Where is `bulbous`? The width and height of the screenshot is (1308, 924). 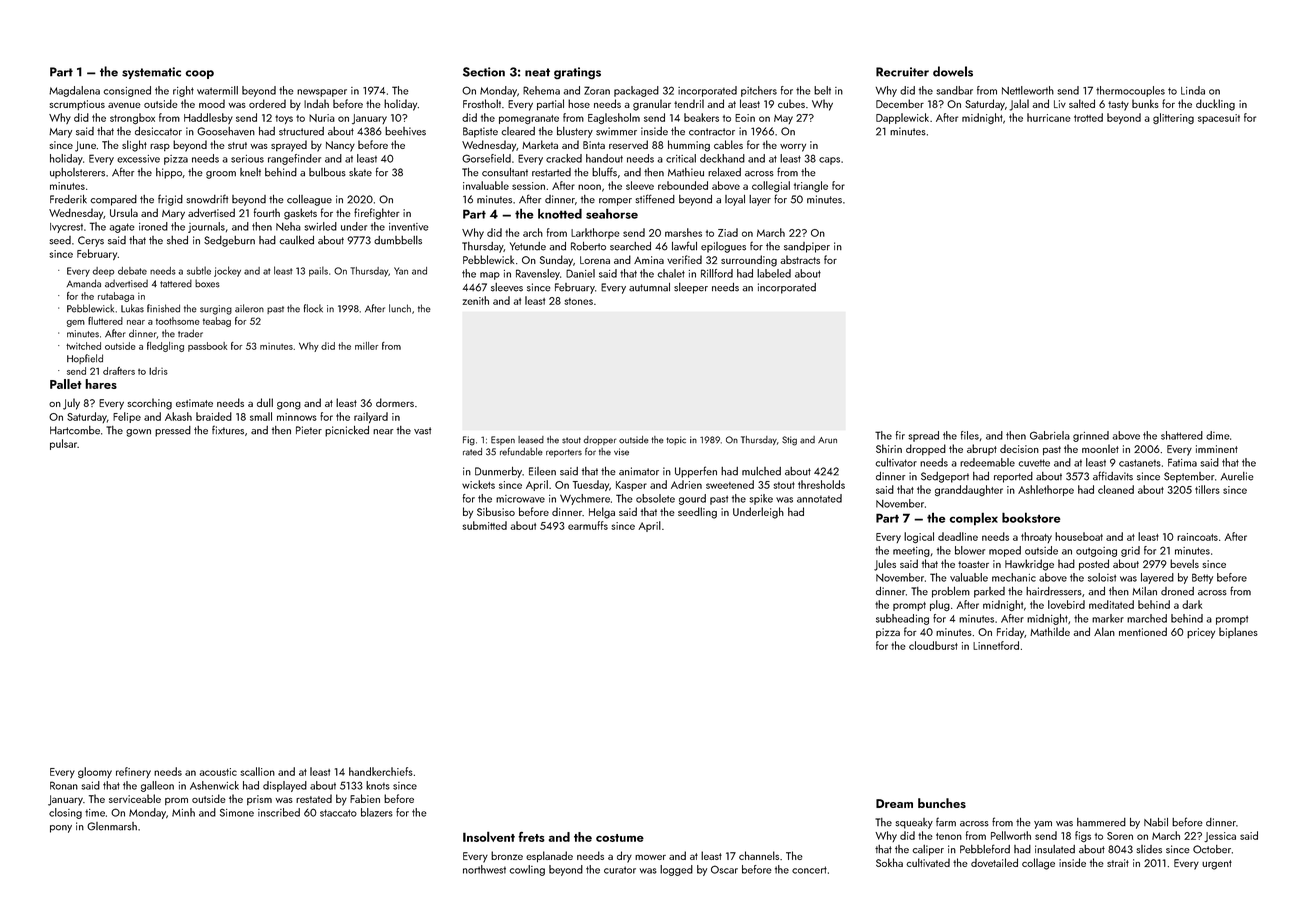 bulbous is located at coordinates (327, 172).
